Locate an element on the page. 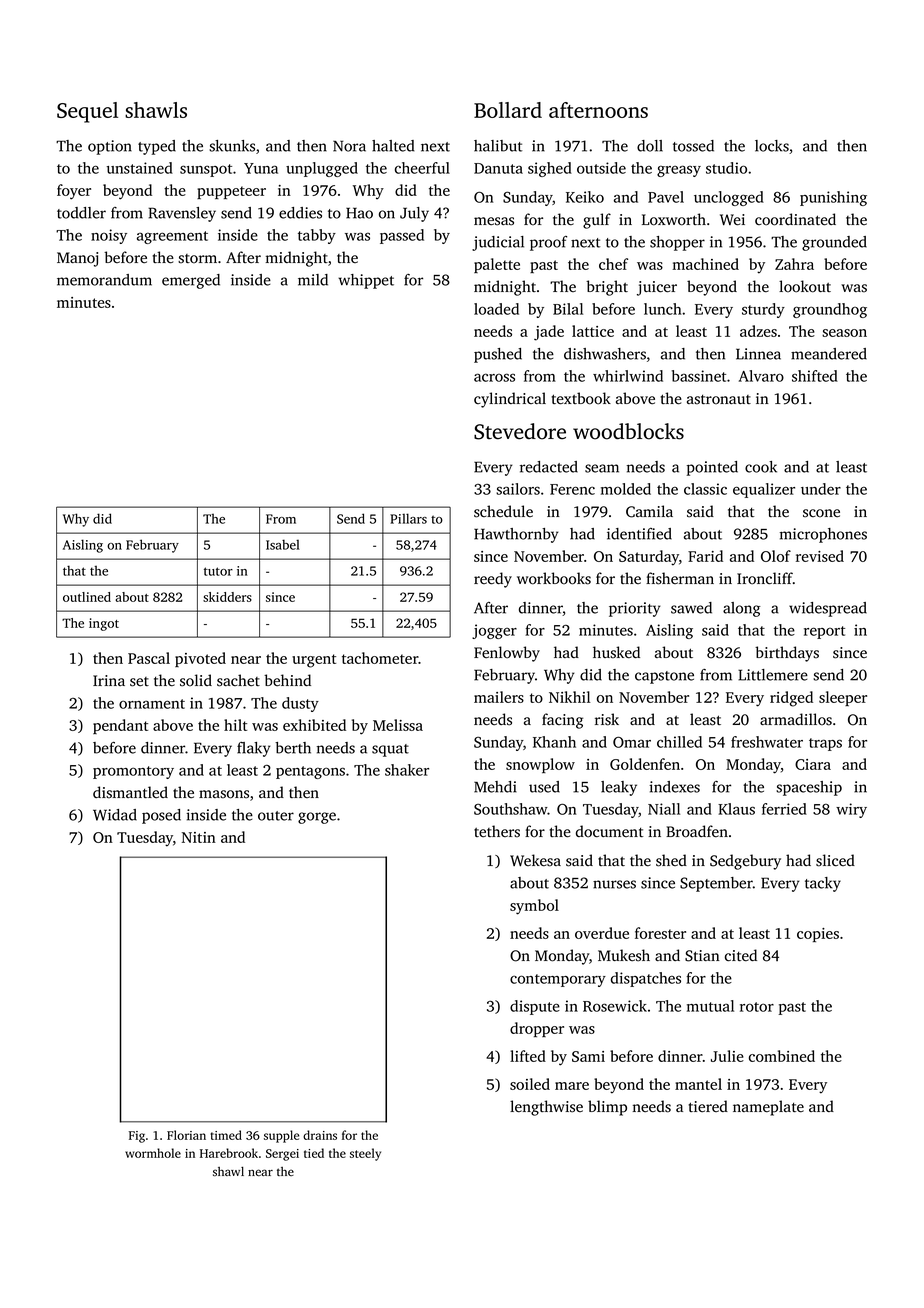  wormhole is located at coordinates (153, 1153).
